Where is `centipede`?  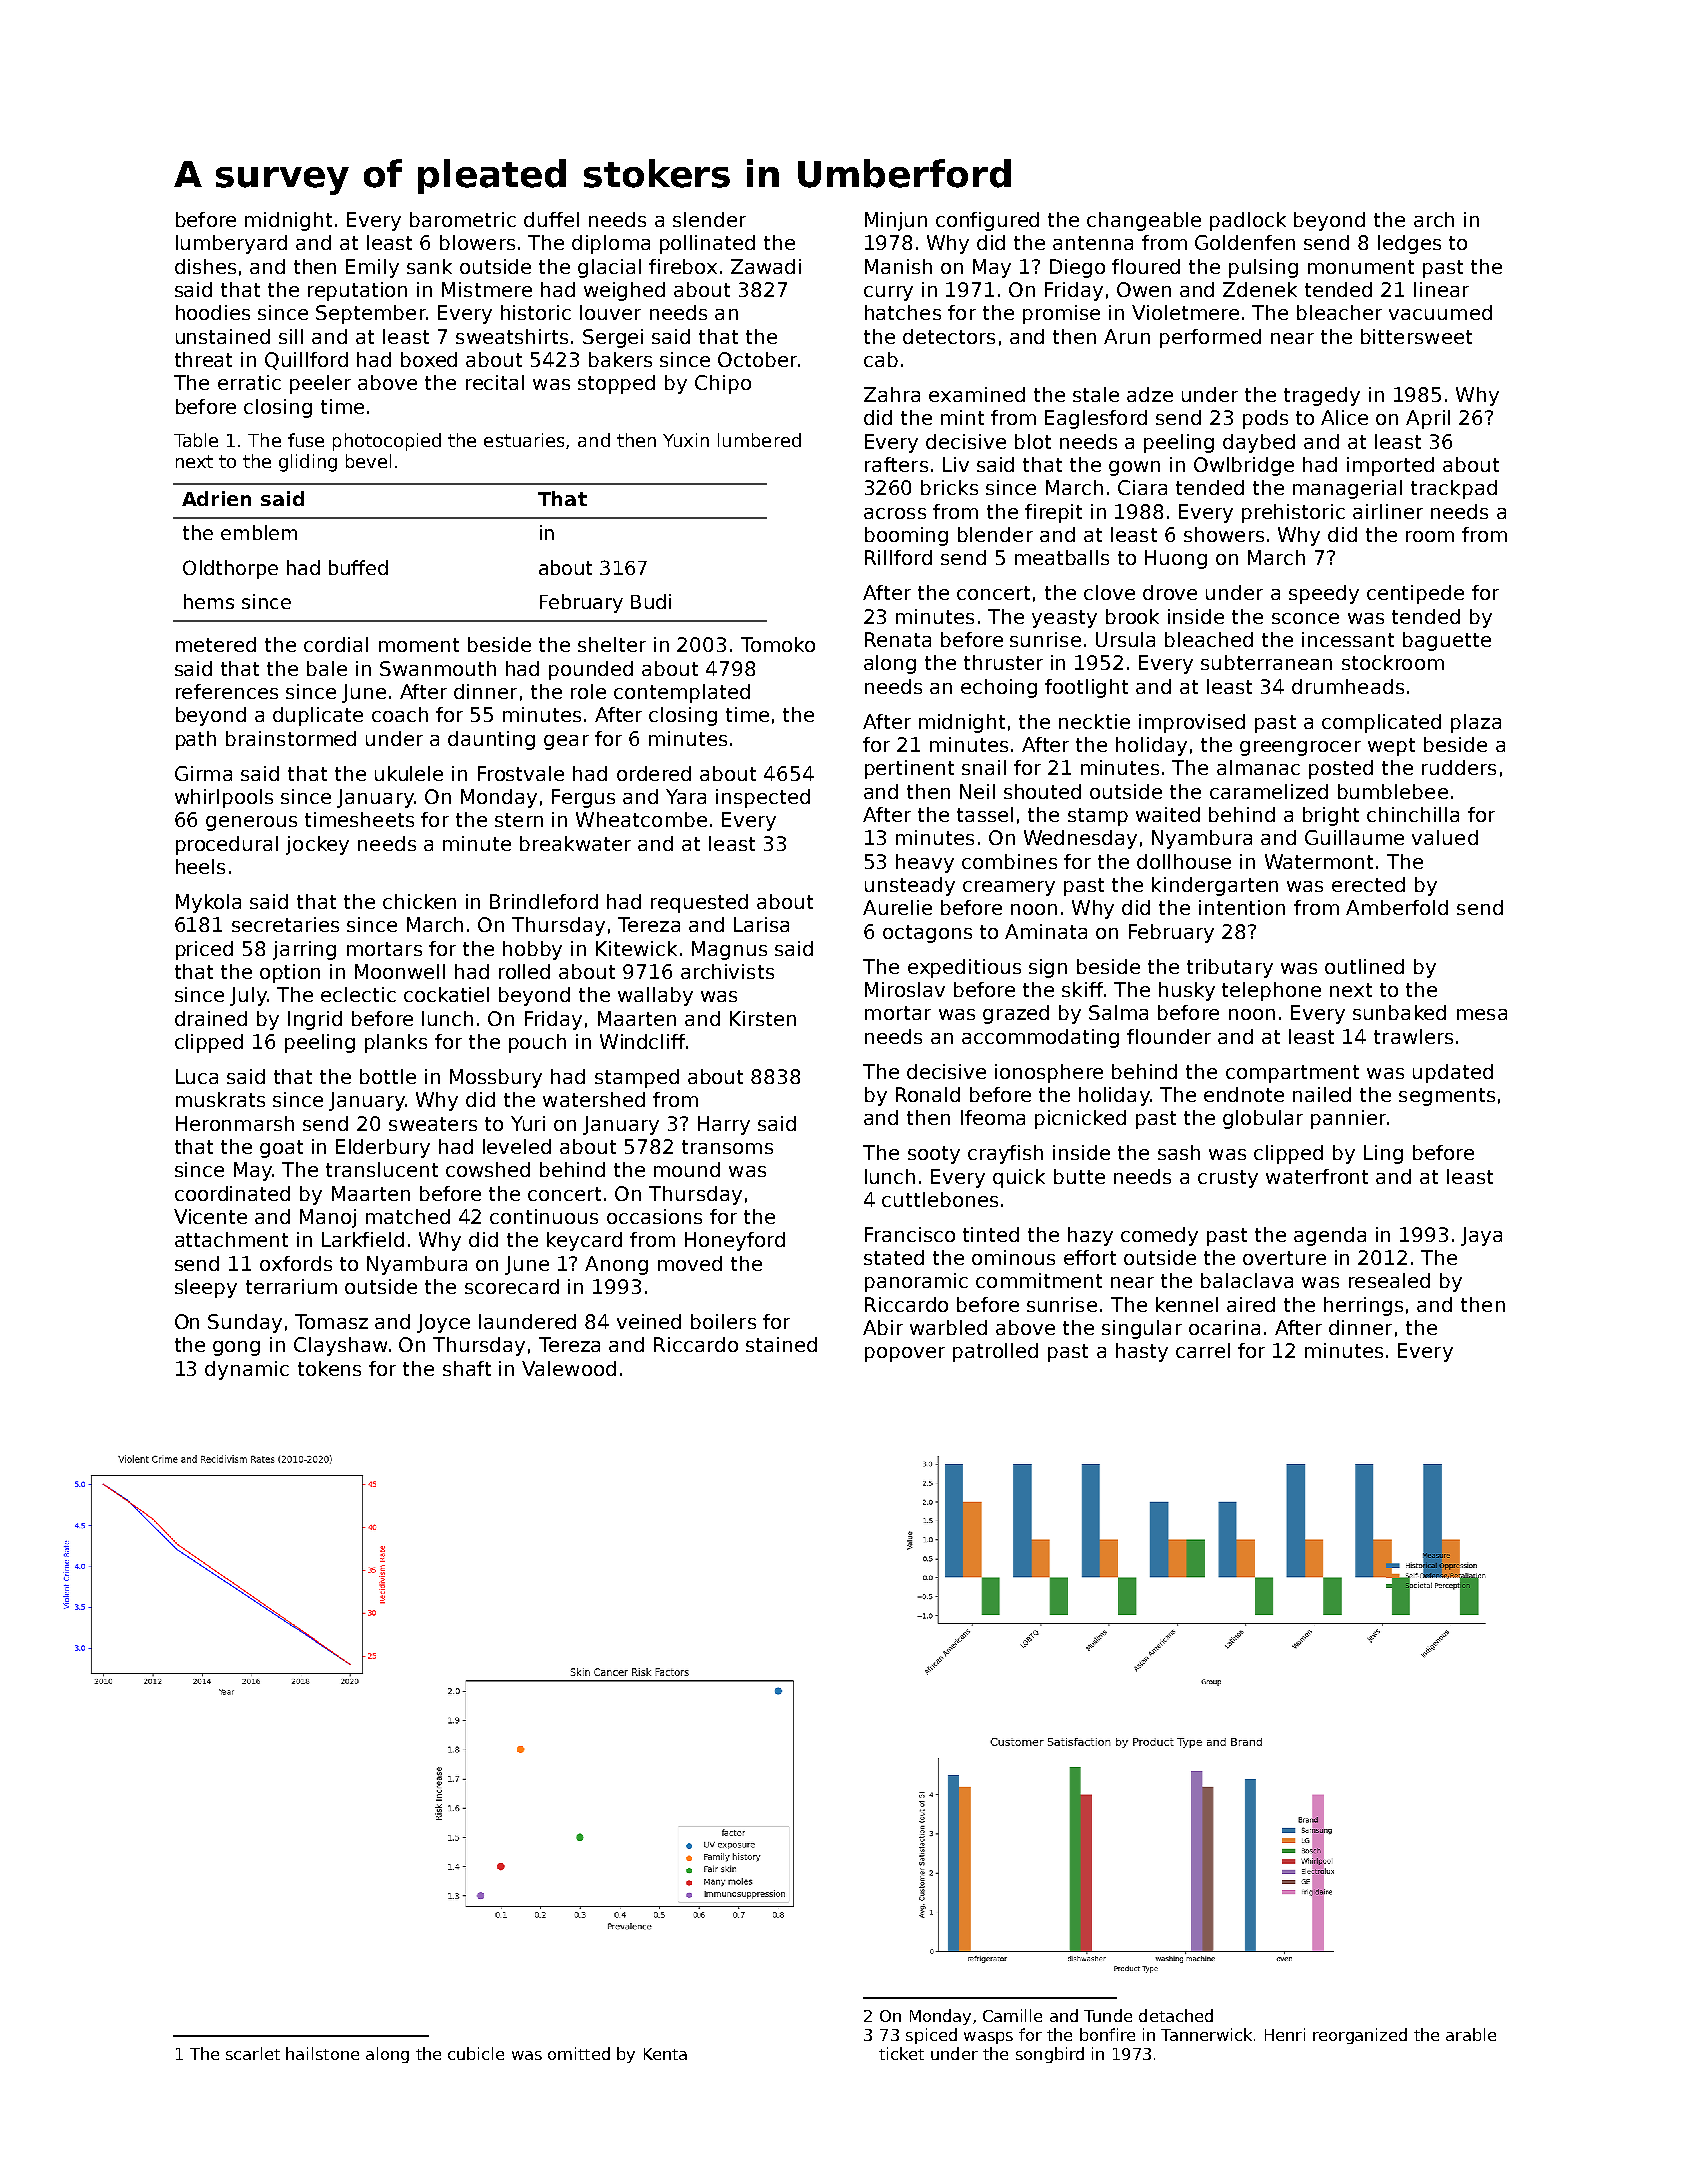
centipede is located at coordinates (1415, 594).
